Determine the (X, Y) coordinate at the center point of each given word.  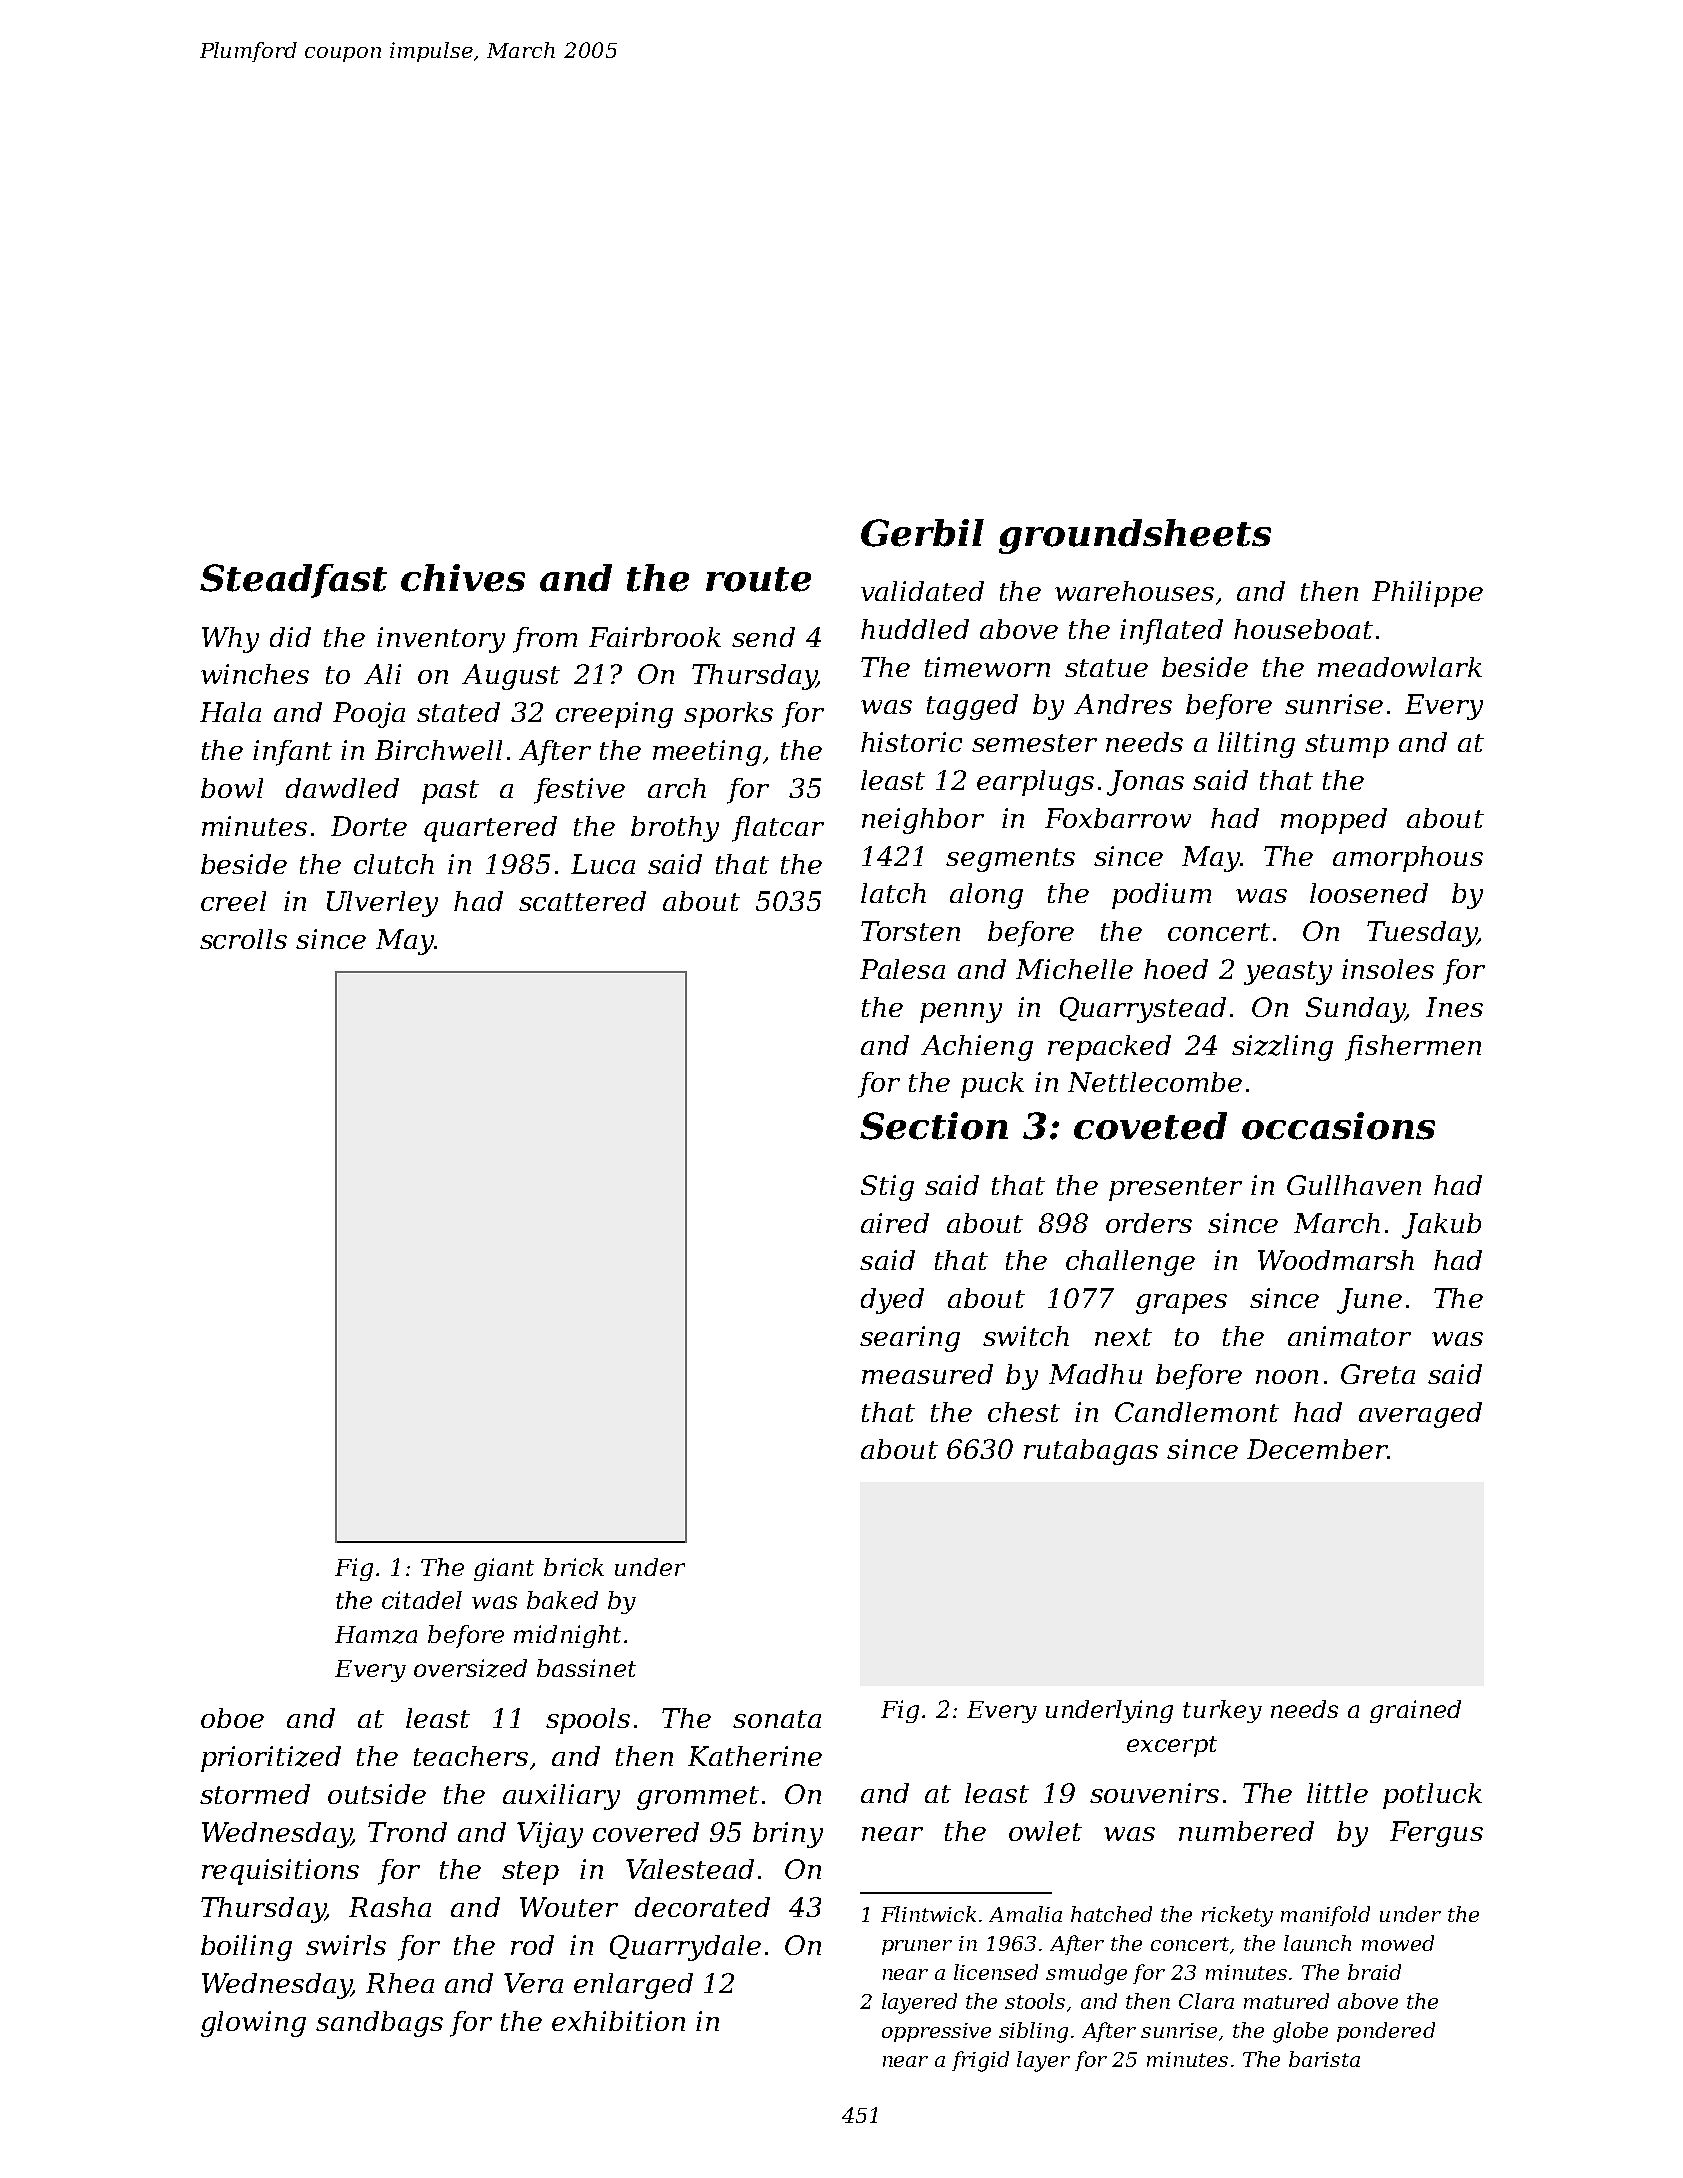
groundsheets (1135, 536)
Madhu (1095, 1374)
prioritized (271, 1759)
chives (463, 578)
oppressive (936, 2032)
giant (504, 1569)
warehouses (1134, 591)
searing (910, 1339)
